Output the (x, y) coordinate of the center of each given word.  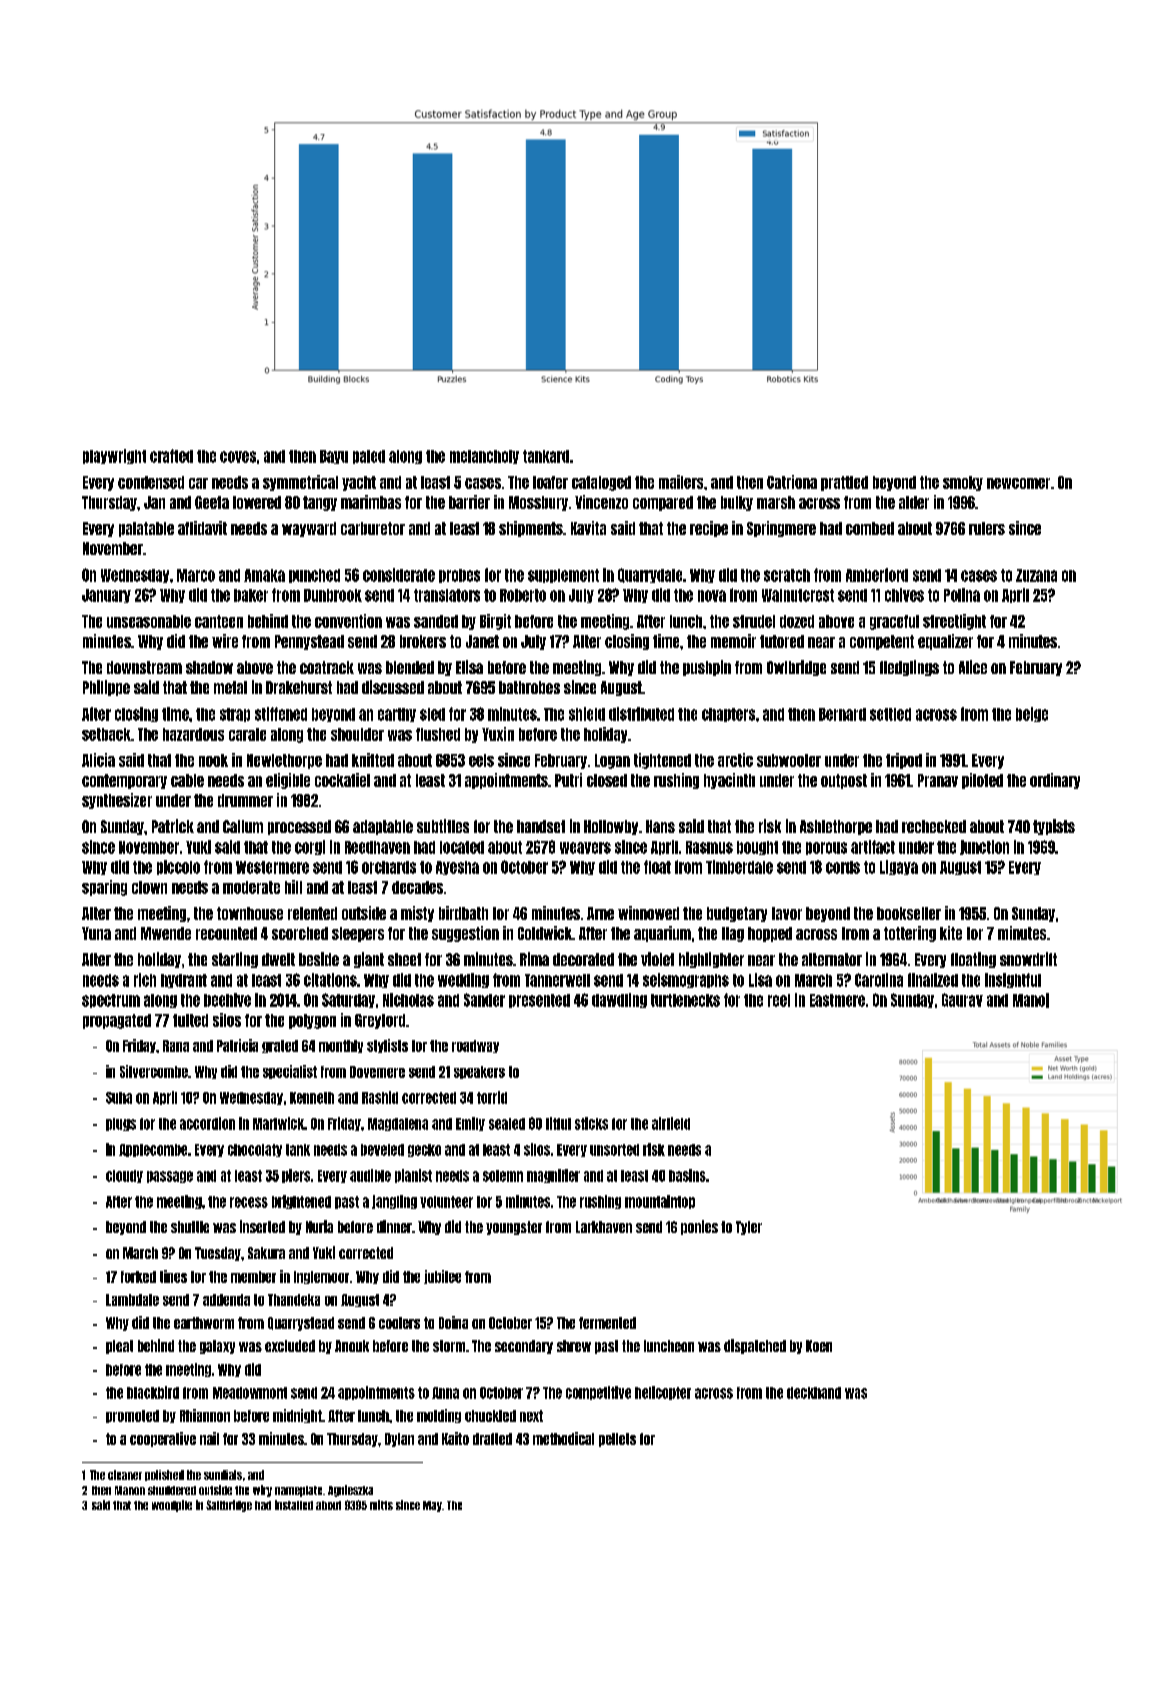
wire (225, 641)
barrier (469, 502)
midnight (297, 1416)
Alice (973, 667)
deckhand (814, 1393)
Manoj (1031, 1000)
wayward (309, 529)
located (462, 847)
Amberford (877, 575)
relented (312, 913)
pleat (119, 1347)
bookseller (909, 913)
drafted (492, 1439)
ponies (699, 1227)
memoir (733, 641)
